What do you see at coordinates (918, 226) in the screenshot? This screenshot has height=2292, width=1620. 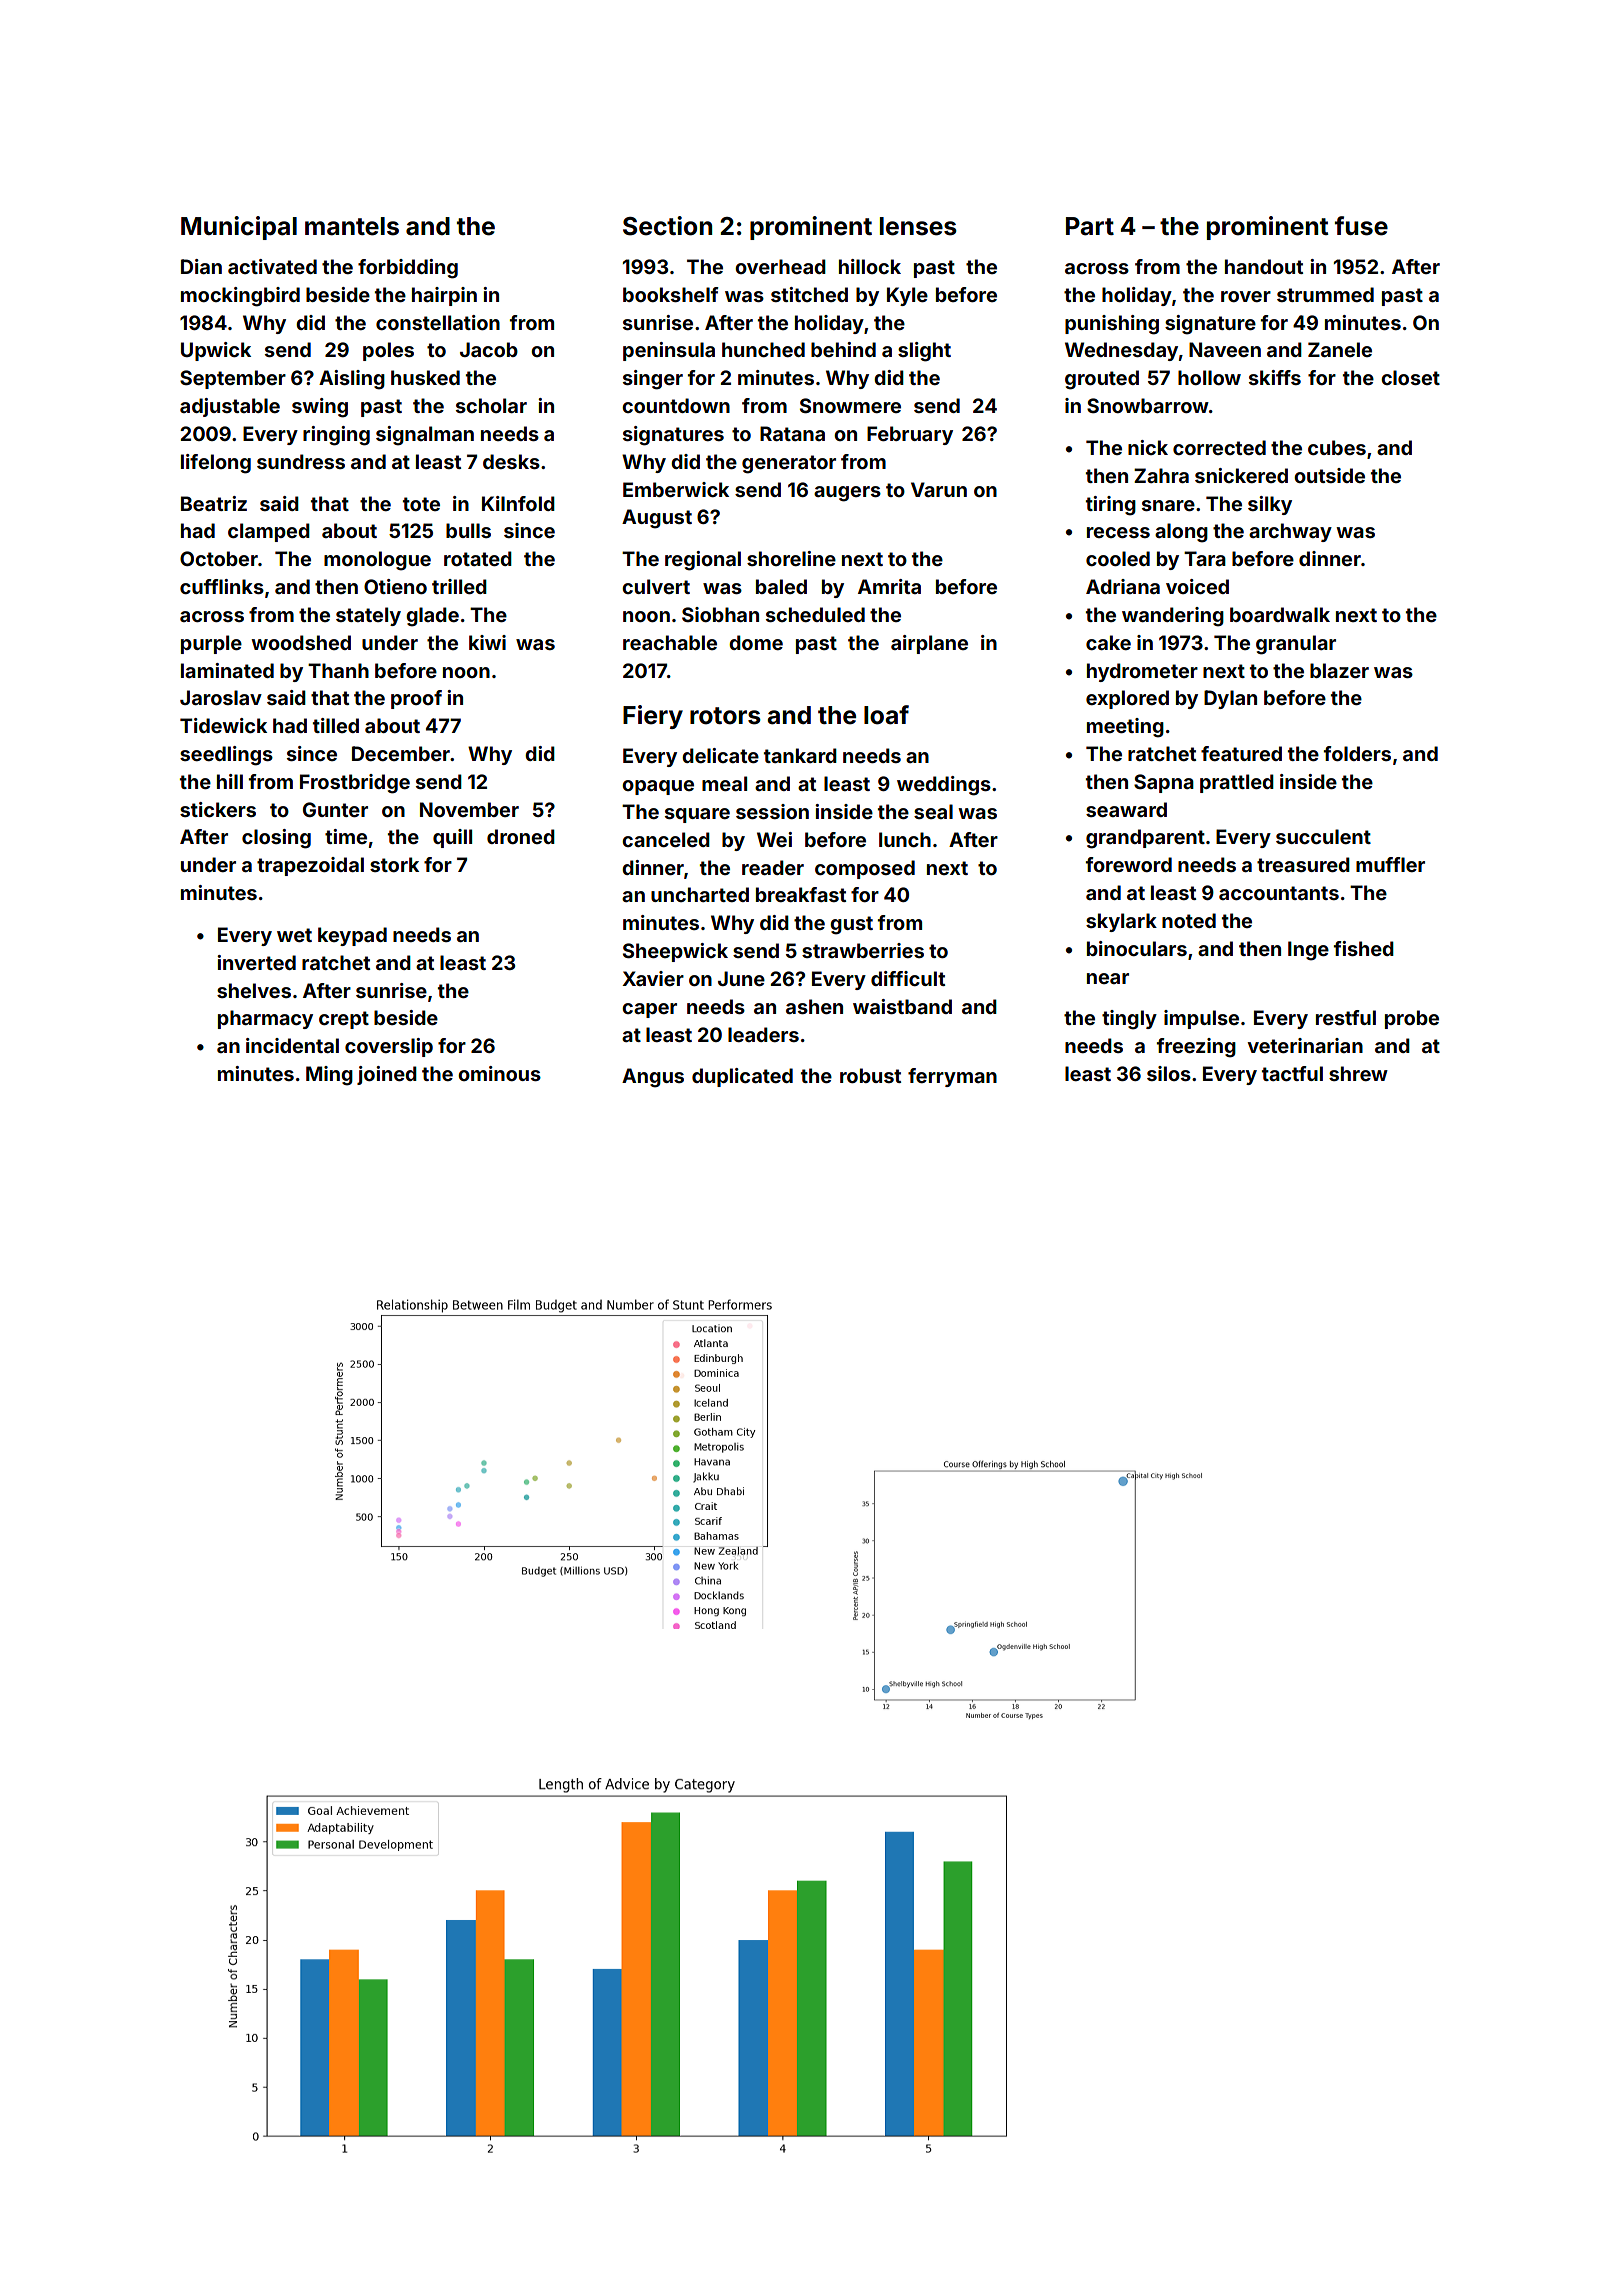 I see `lenses` at bounding box center [918, 226].
